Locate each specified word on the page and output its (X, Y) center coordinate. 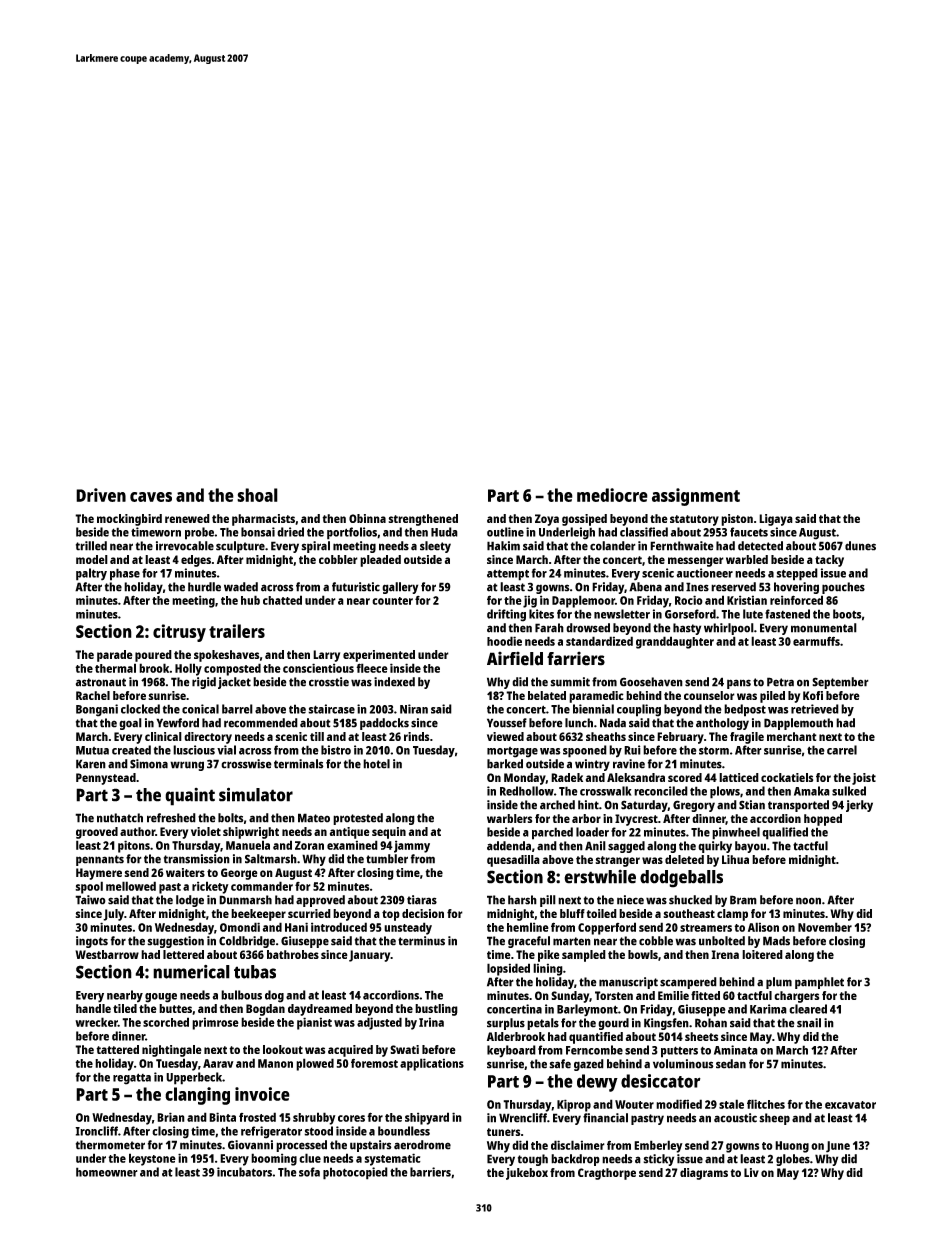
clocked (140, 709)
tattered (117, 1049)
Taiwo (90, 900)
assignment (696, 497)
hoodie (504, 641)
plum (779, 983)
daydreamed (320, 1010)
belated (547, 695)
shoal (257, 495)
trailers (237, 631)
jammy (412, 846)
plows (725, 792)
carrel (842, 750)
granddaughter (675, 642)
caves (151, 497)
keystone (152, 1159)
